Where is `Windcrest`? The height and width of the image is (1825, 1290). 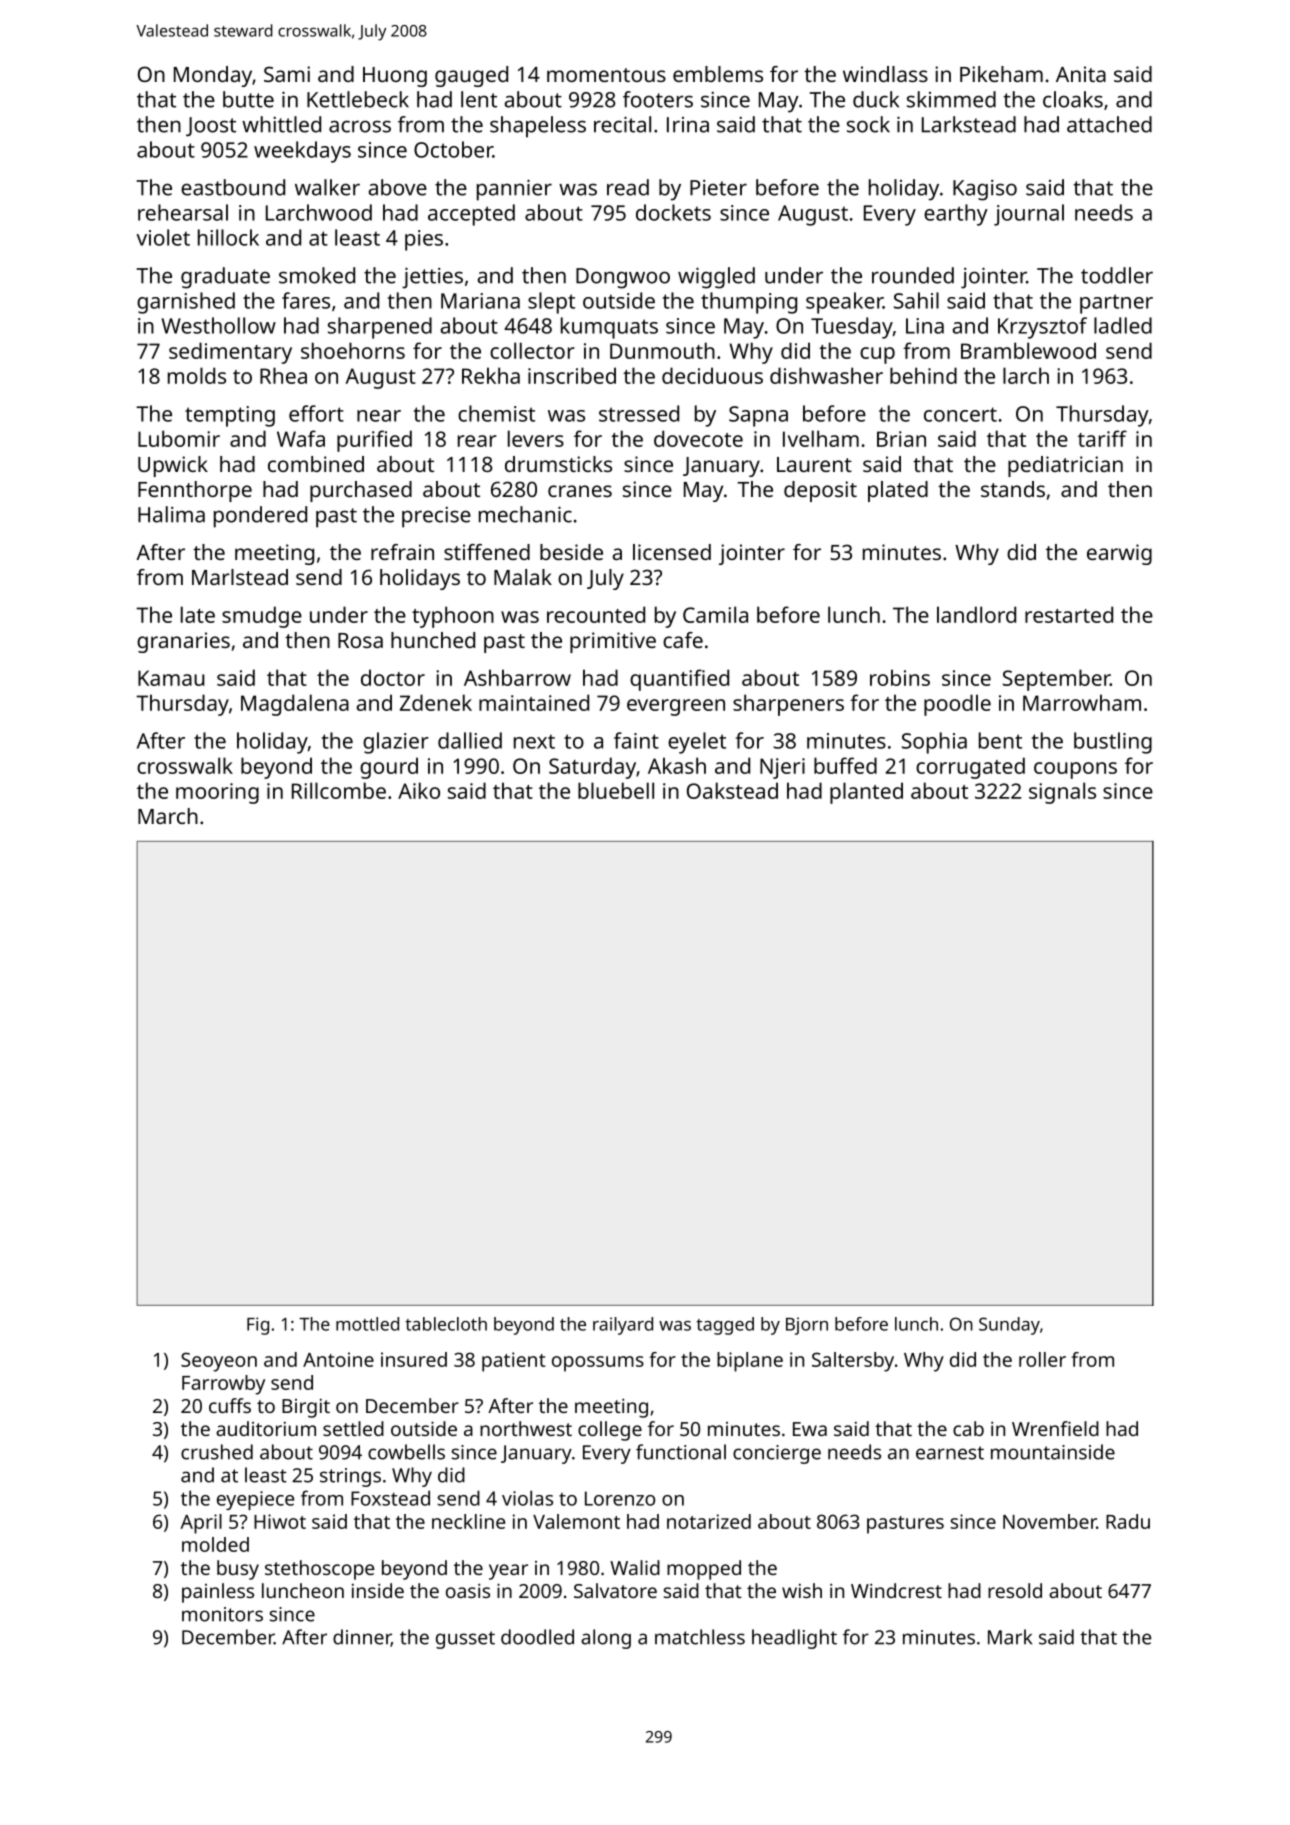
Windcrest is located at coordinates (896, 1590).
